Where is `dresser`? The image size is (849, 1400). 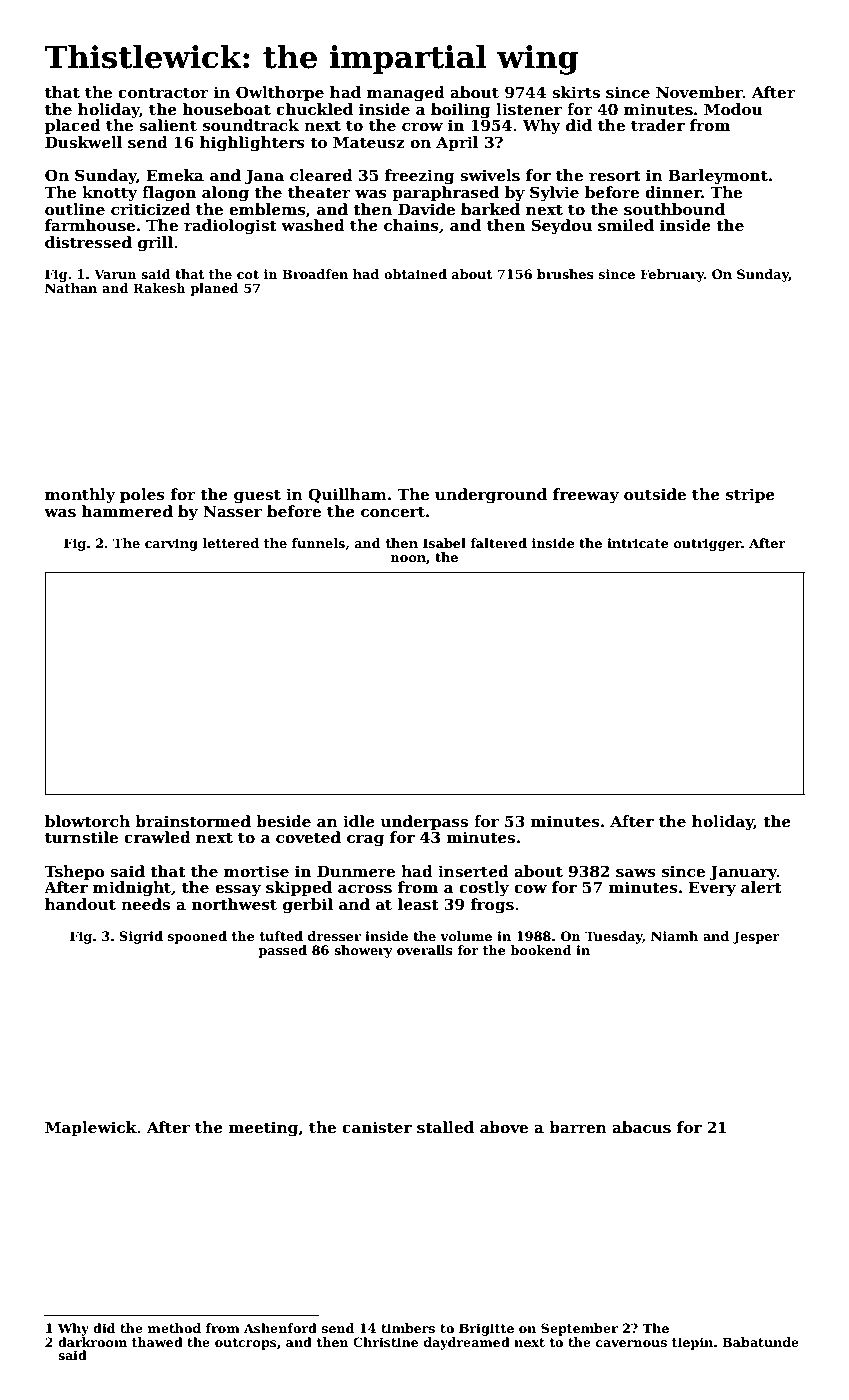
dresser is located at coordinates (334, 936).
